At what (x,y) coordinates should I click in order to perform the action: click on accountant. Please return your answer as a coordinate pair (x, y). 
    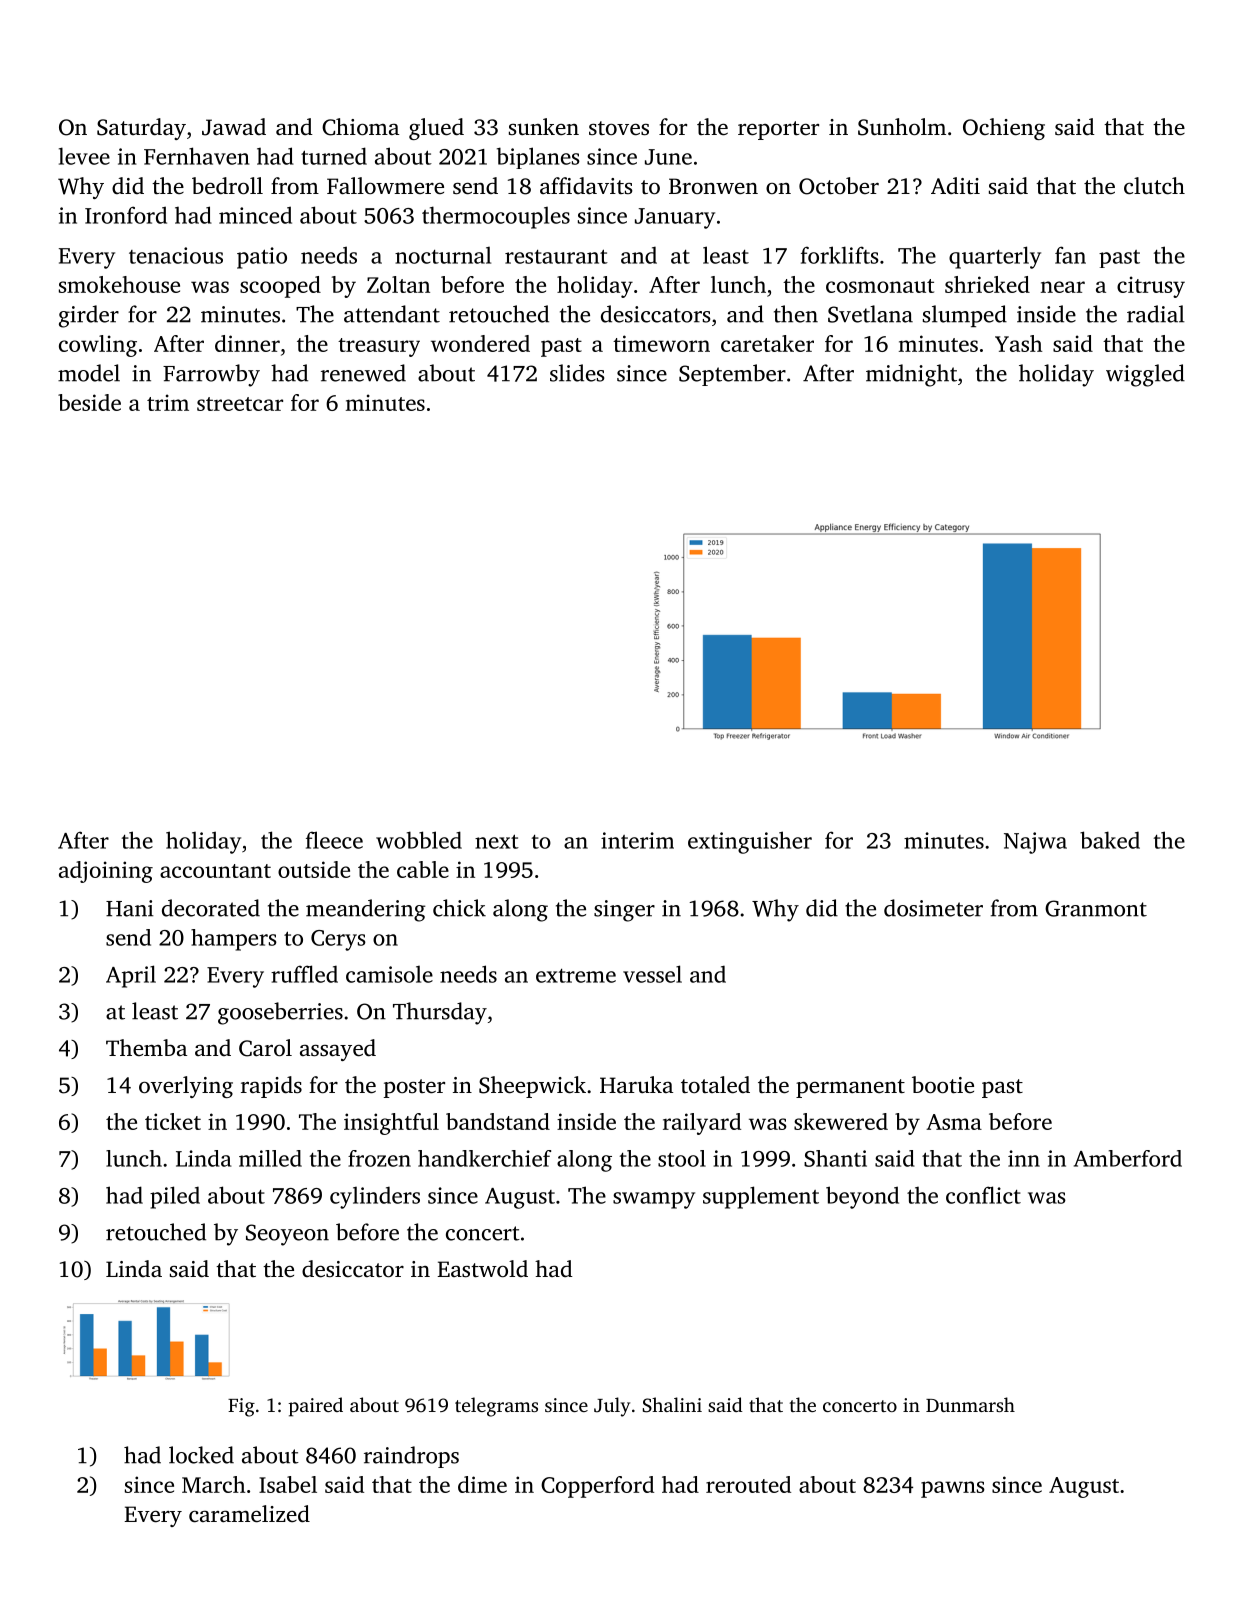
    Looking at the image, I should click on (215, 871).
